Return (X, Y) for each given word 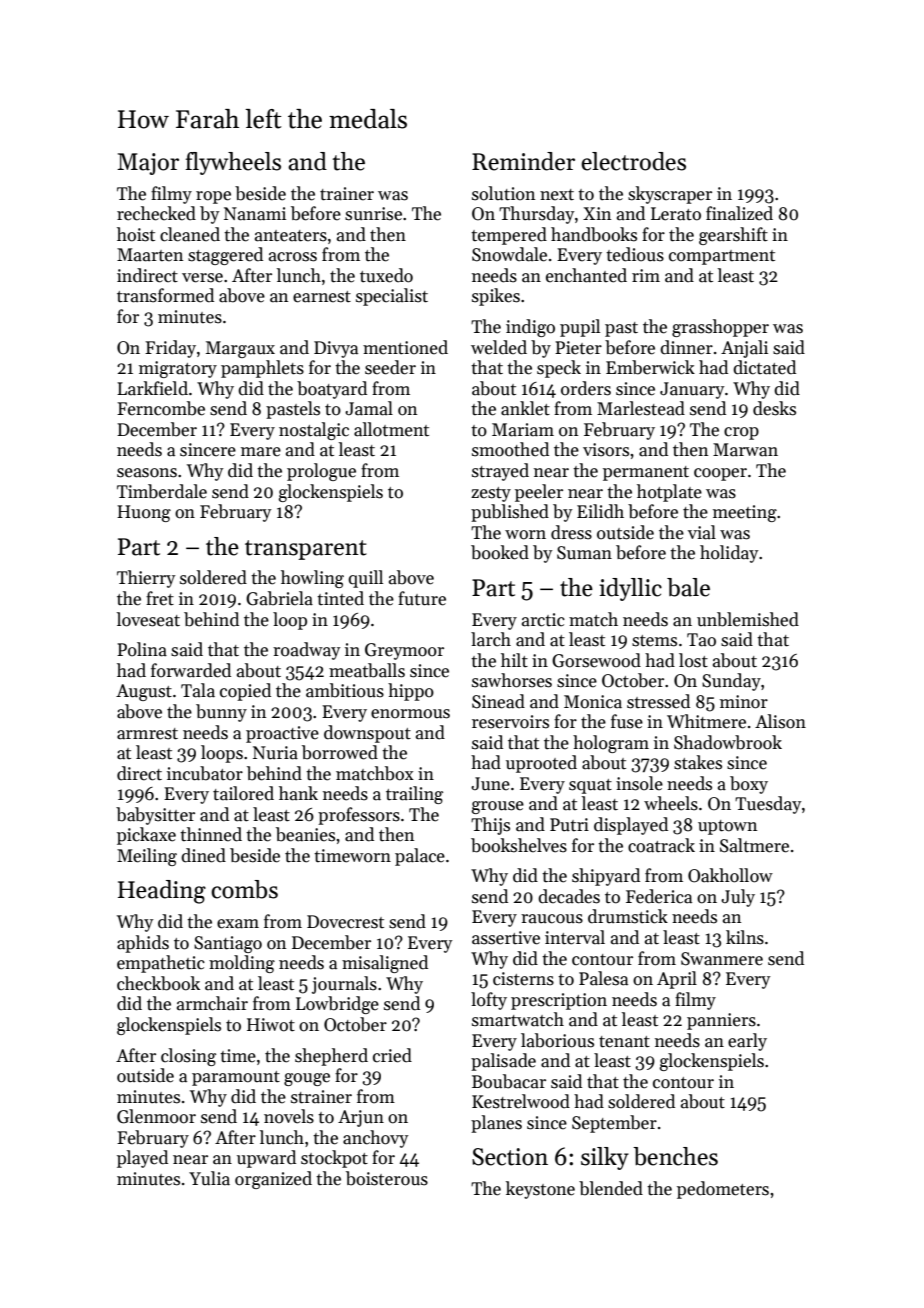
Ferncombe (161, 408)
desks (774, 408)
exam (238, 924)
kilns (745, 937)
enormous (410, 714)
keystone (540, 1190)
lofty (489, 1001)
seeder (390, 367)
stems (654, 641)
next (557, 195)
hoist (136, 234)
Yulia (209, 1178)
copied (245, 692)
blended (611, 1188)
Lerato (676, 214)
